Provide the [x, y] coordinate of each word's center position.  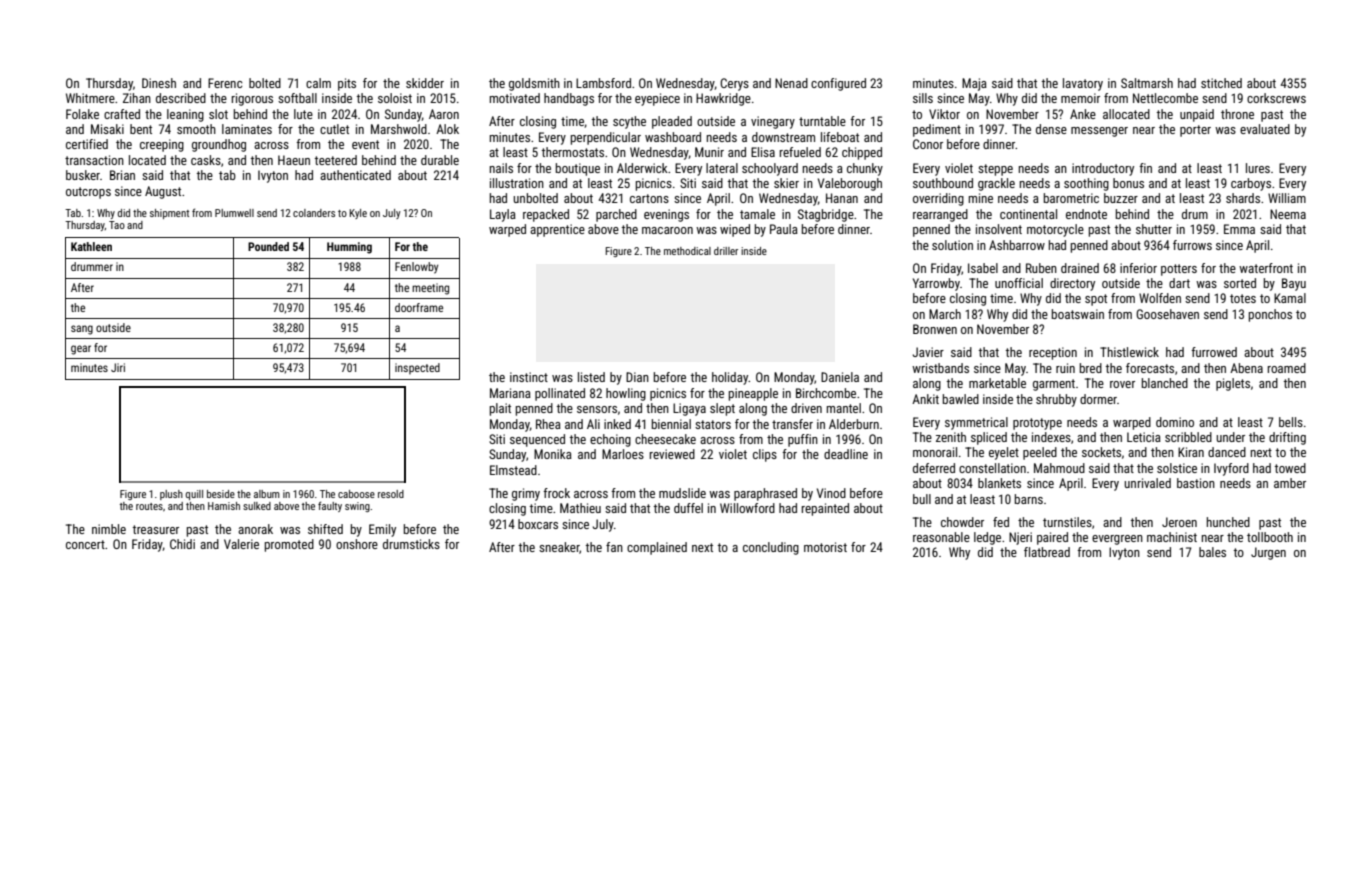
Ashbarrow [1017, 245]
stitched [1221, 83]
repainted [825, 509]
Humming [349, 248]
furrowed [1214, 352]
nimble [109, 529]
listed [591, 377]
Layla [503, 215]
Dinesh [159, 83]
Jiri [118, 367]
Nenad [791, 83]
